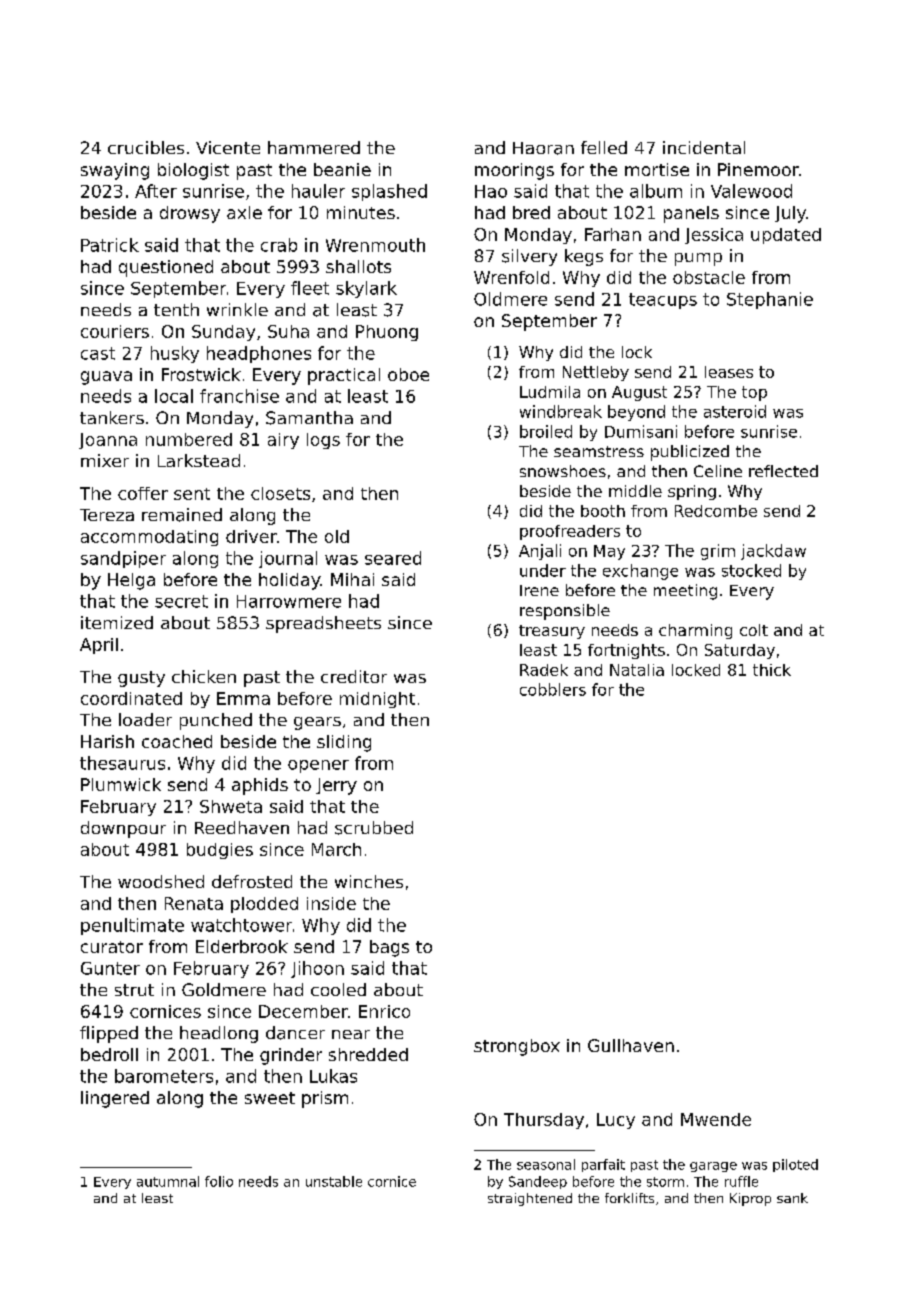 The width and height of the screenshot is (908, 1316). What do you see at coordinates (131, 698) in the screenshot?
I see `coordinated` at bounding box center [131, 698].
